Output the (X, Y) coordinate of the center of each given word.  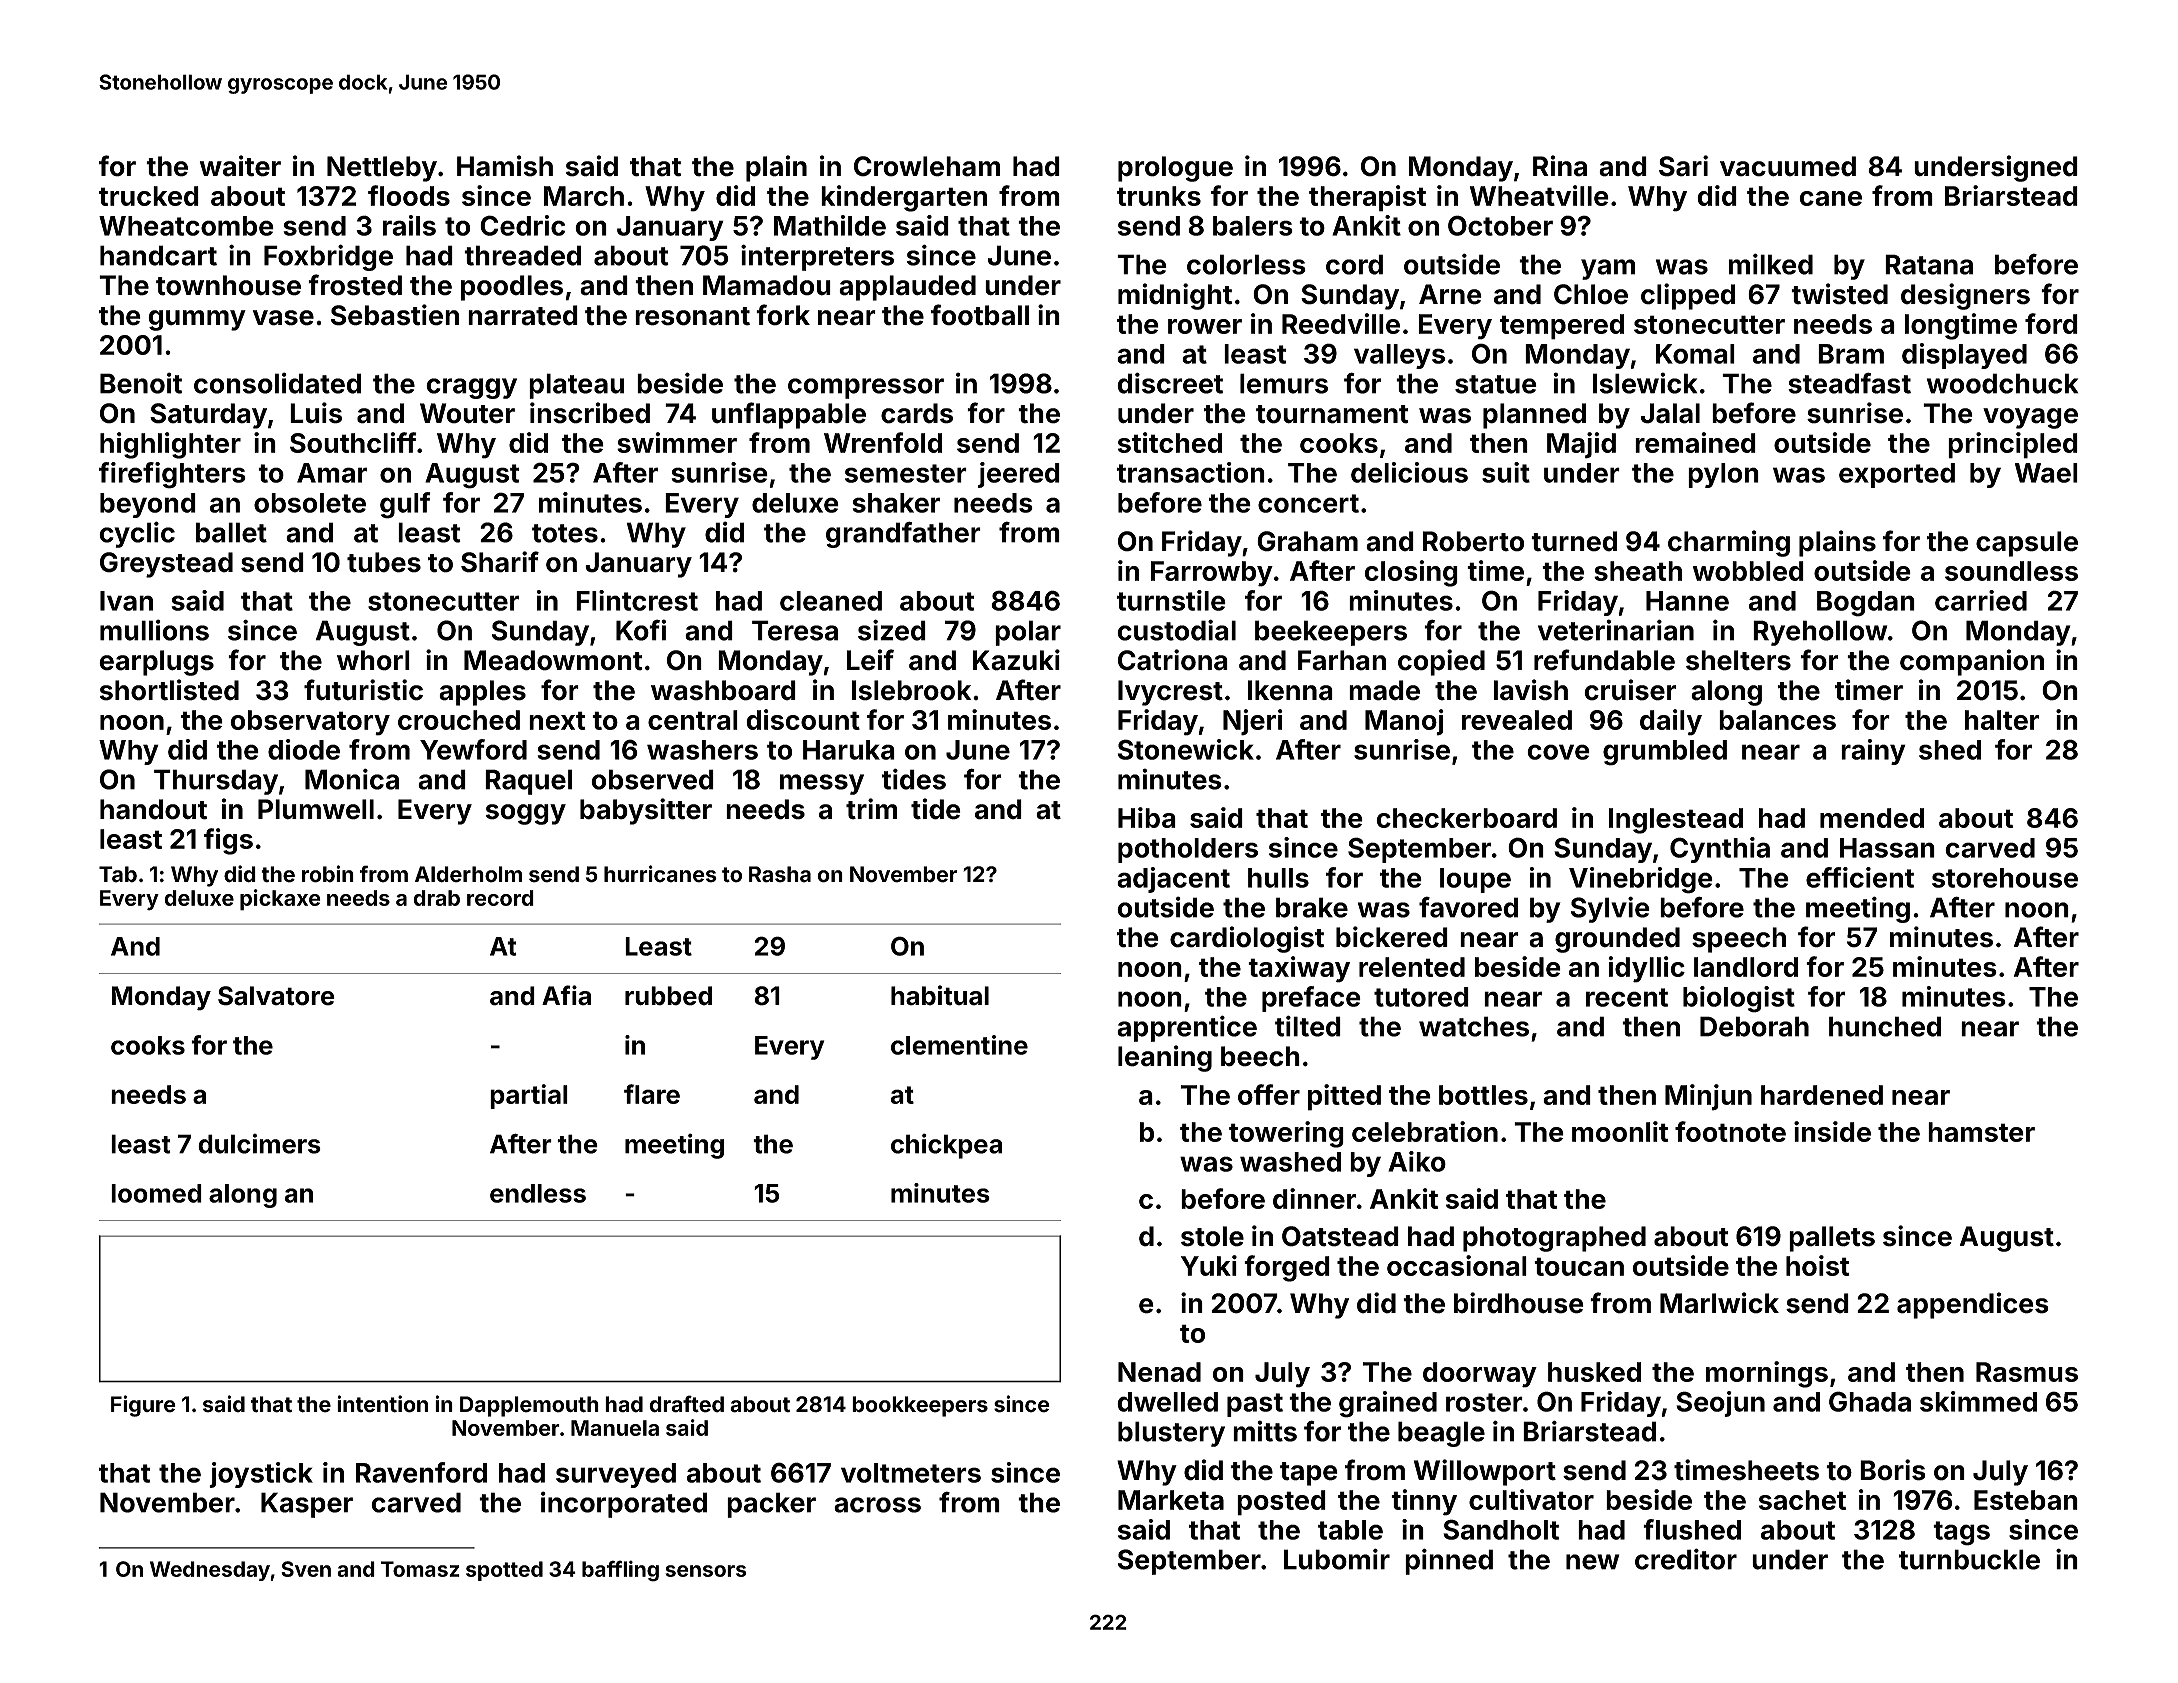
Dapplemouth (529, 1406)
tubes (384, 562)
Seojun (1720, 1404)
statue (1496, 384)
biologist (1739, 999)
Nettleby (382, 169)
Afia (566, 995)
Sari (1683, 166)
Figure (143, 1406)
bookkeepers (920, 1406)
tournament (1332, 414)
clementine (959, 1045)
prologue (1175, 169)
